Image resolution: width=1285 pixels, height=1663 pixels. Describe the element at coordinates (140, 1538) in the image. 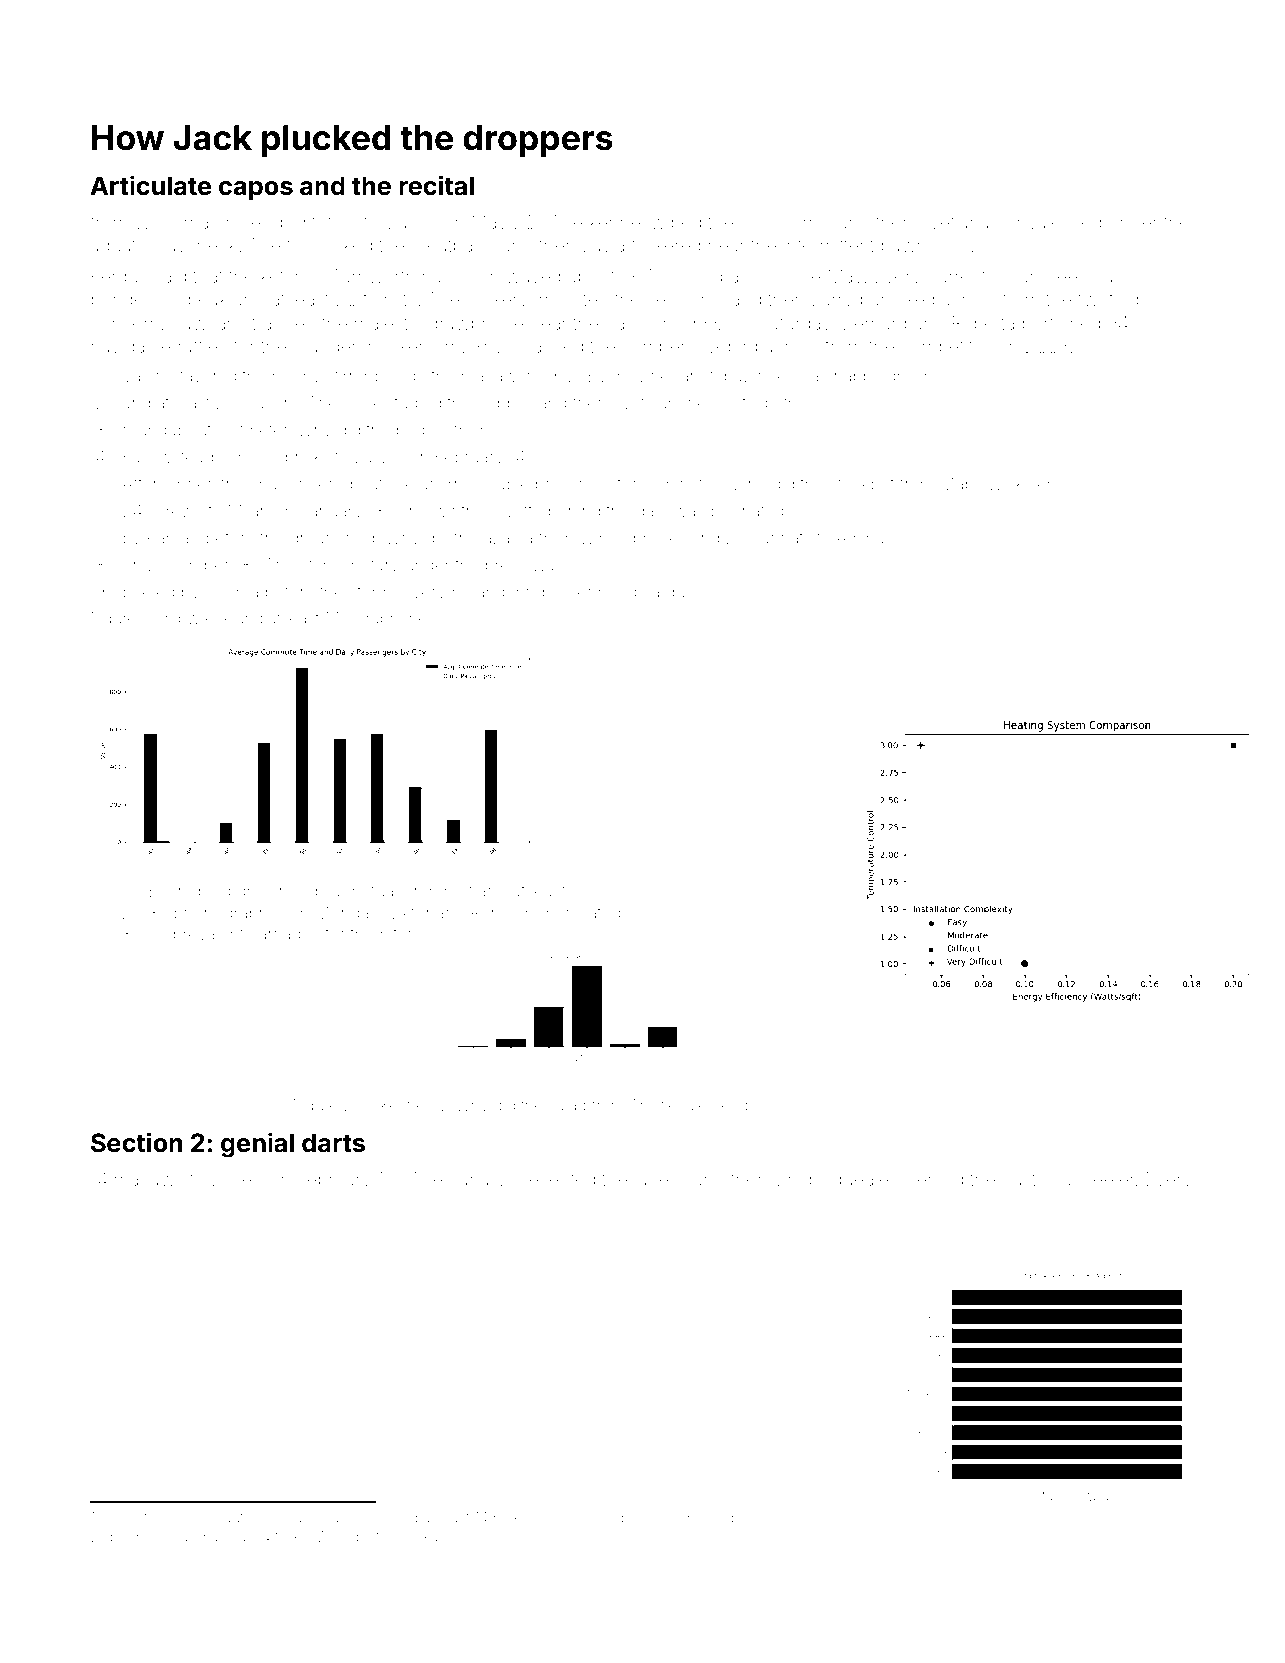

I see `grindstone` at that location.
